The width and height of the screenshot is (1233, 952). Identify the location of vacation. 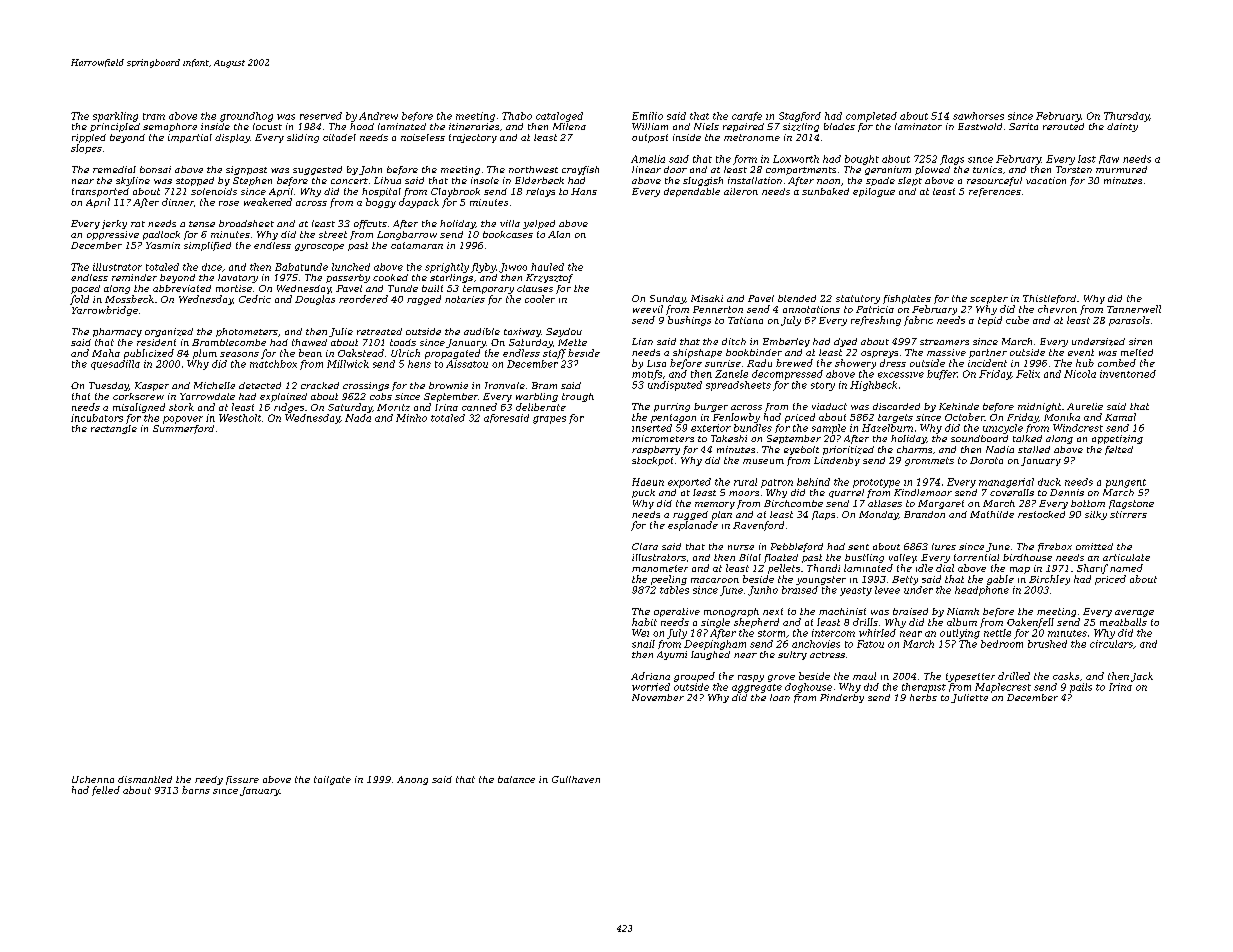
(1046, 180).
